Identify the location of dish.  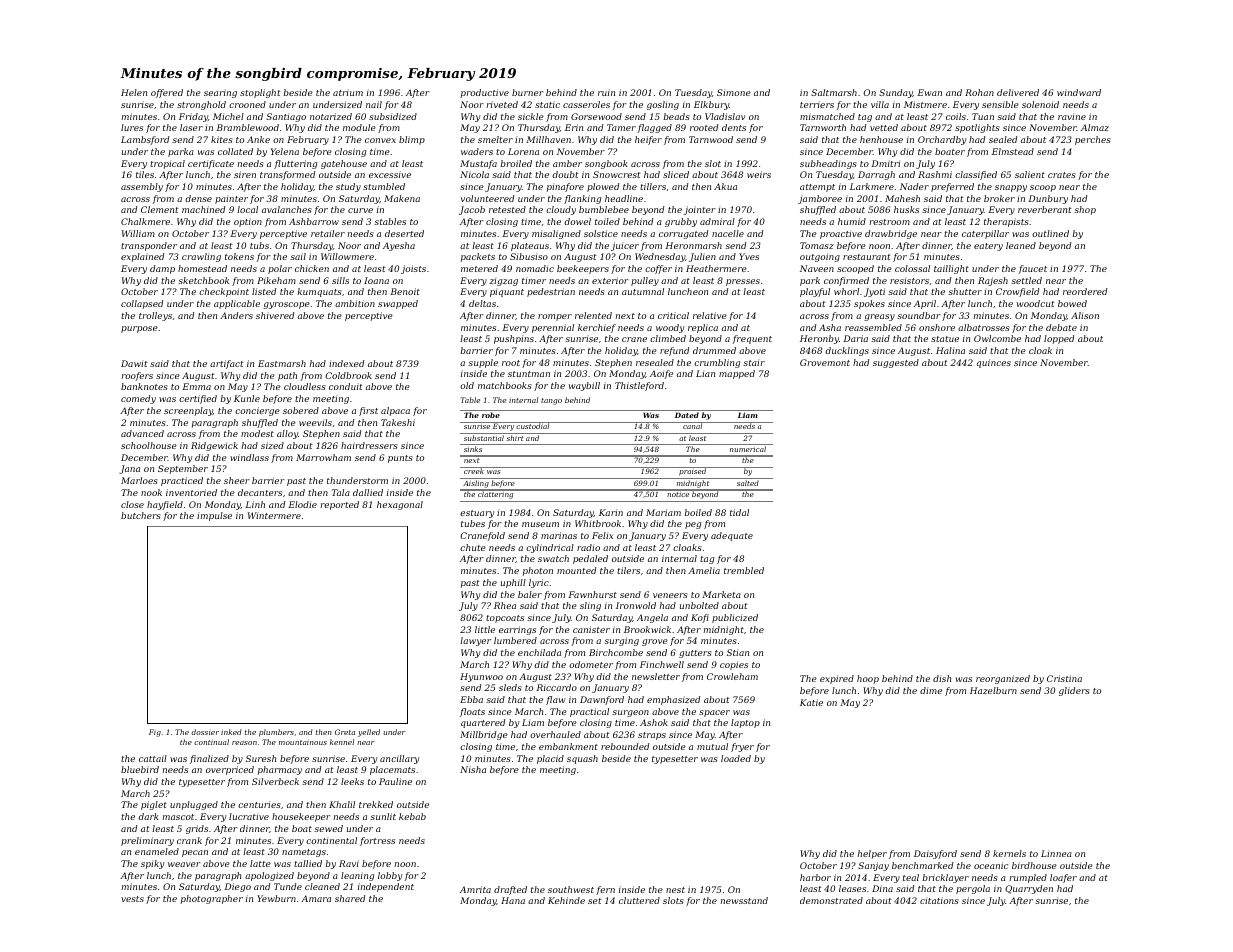
(942, 678).
